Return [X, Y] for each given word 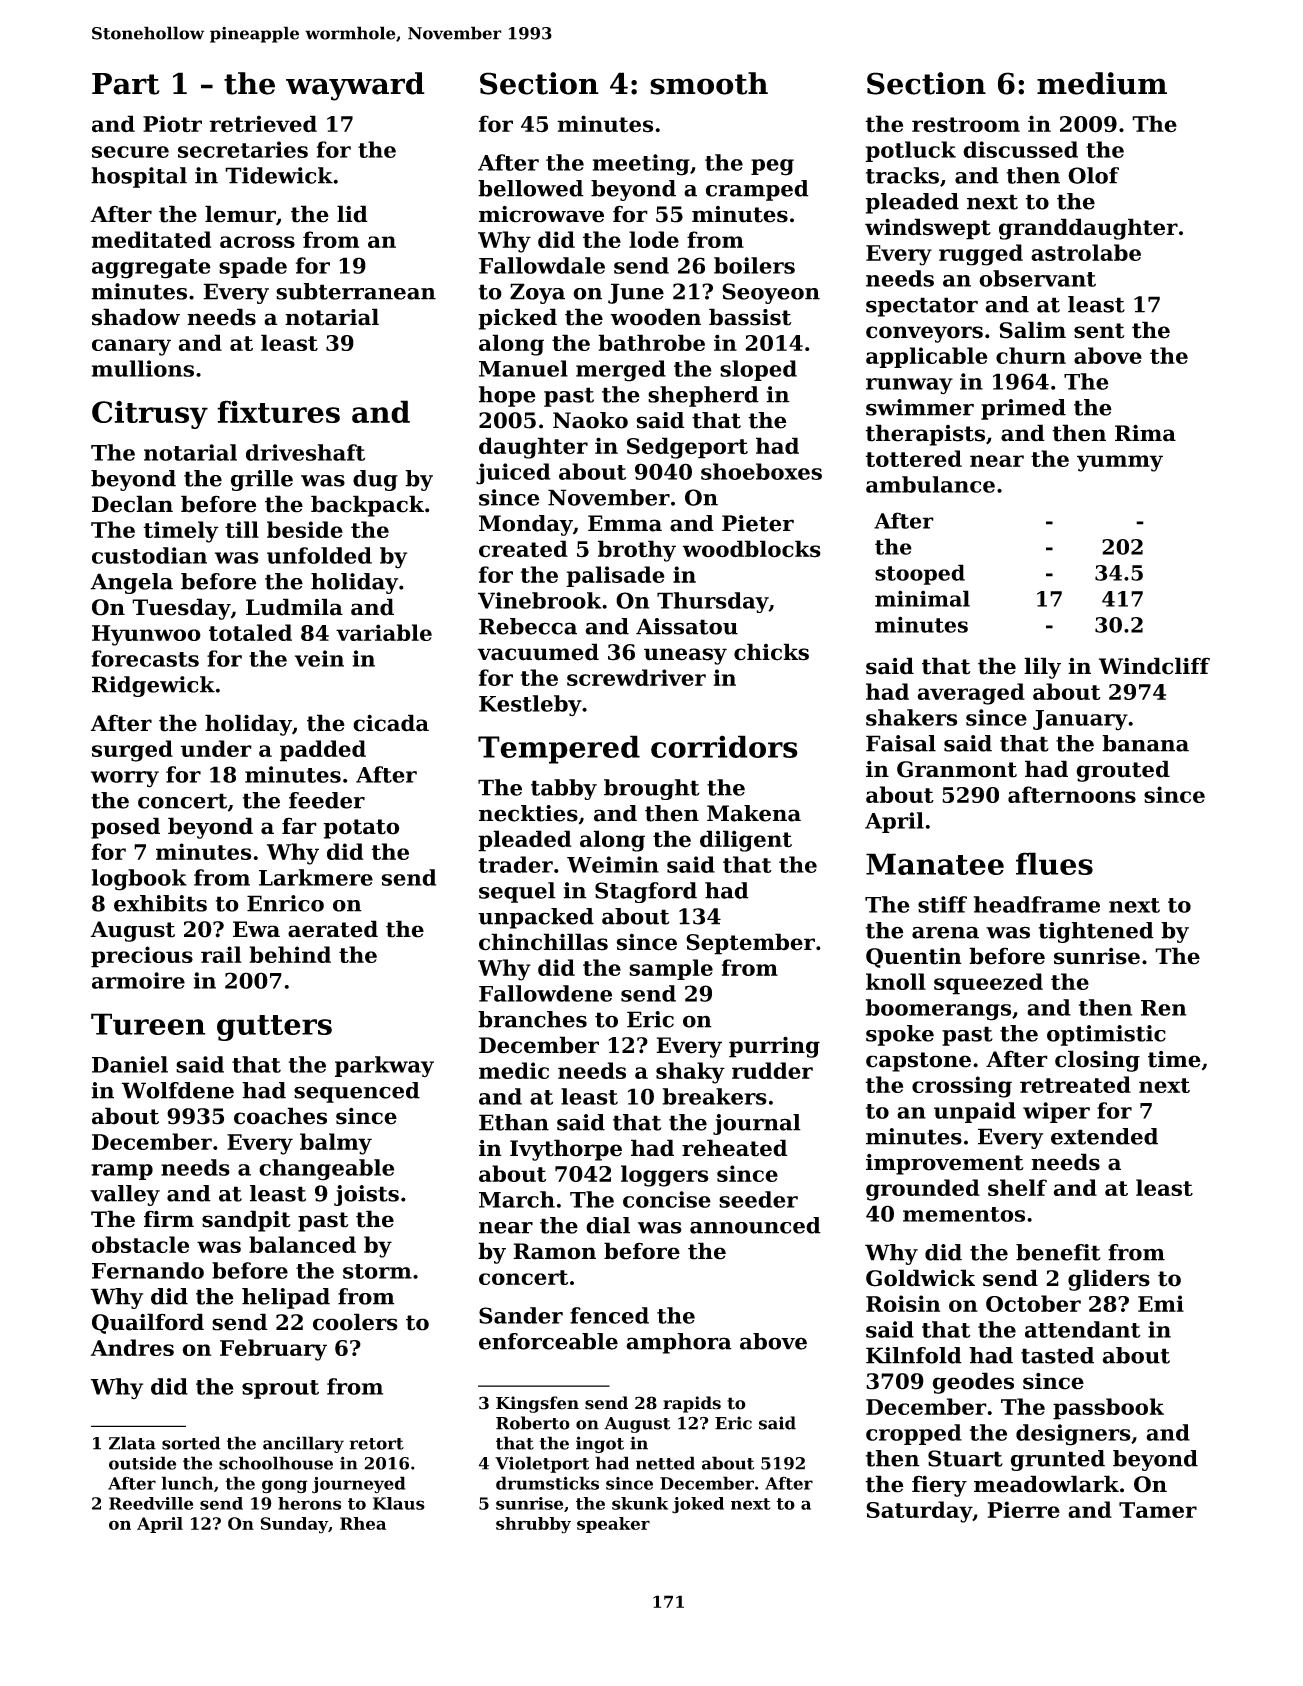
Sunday [294, 1525]
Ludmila [294, 607]
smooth [709, 83]
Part [126, 84]
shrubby [533, 1525]
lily [1042, 668]
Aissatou [687, 626]
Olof [1093, 175]
